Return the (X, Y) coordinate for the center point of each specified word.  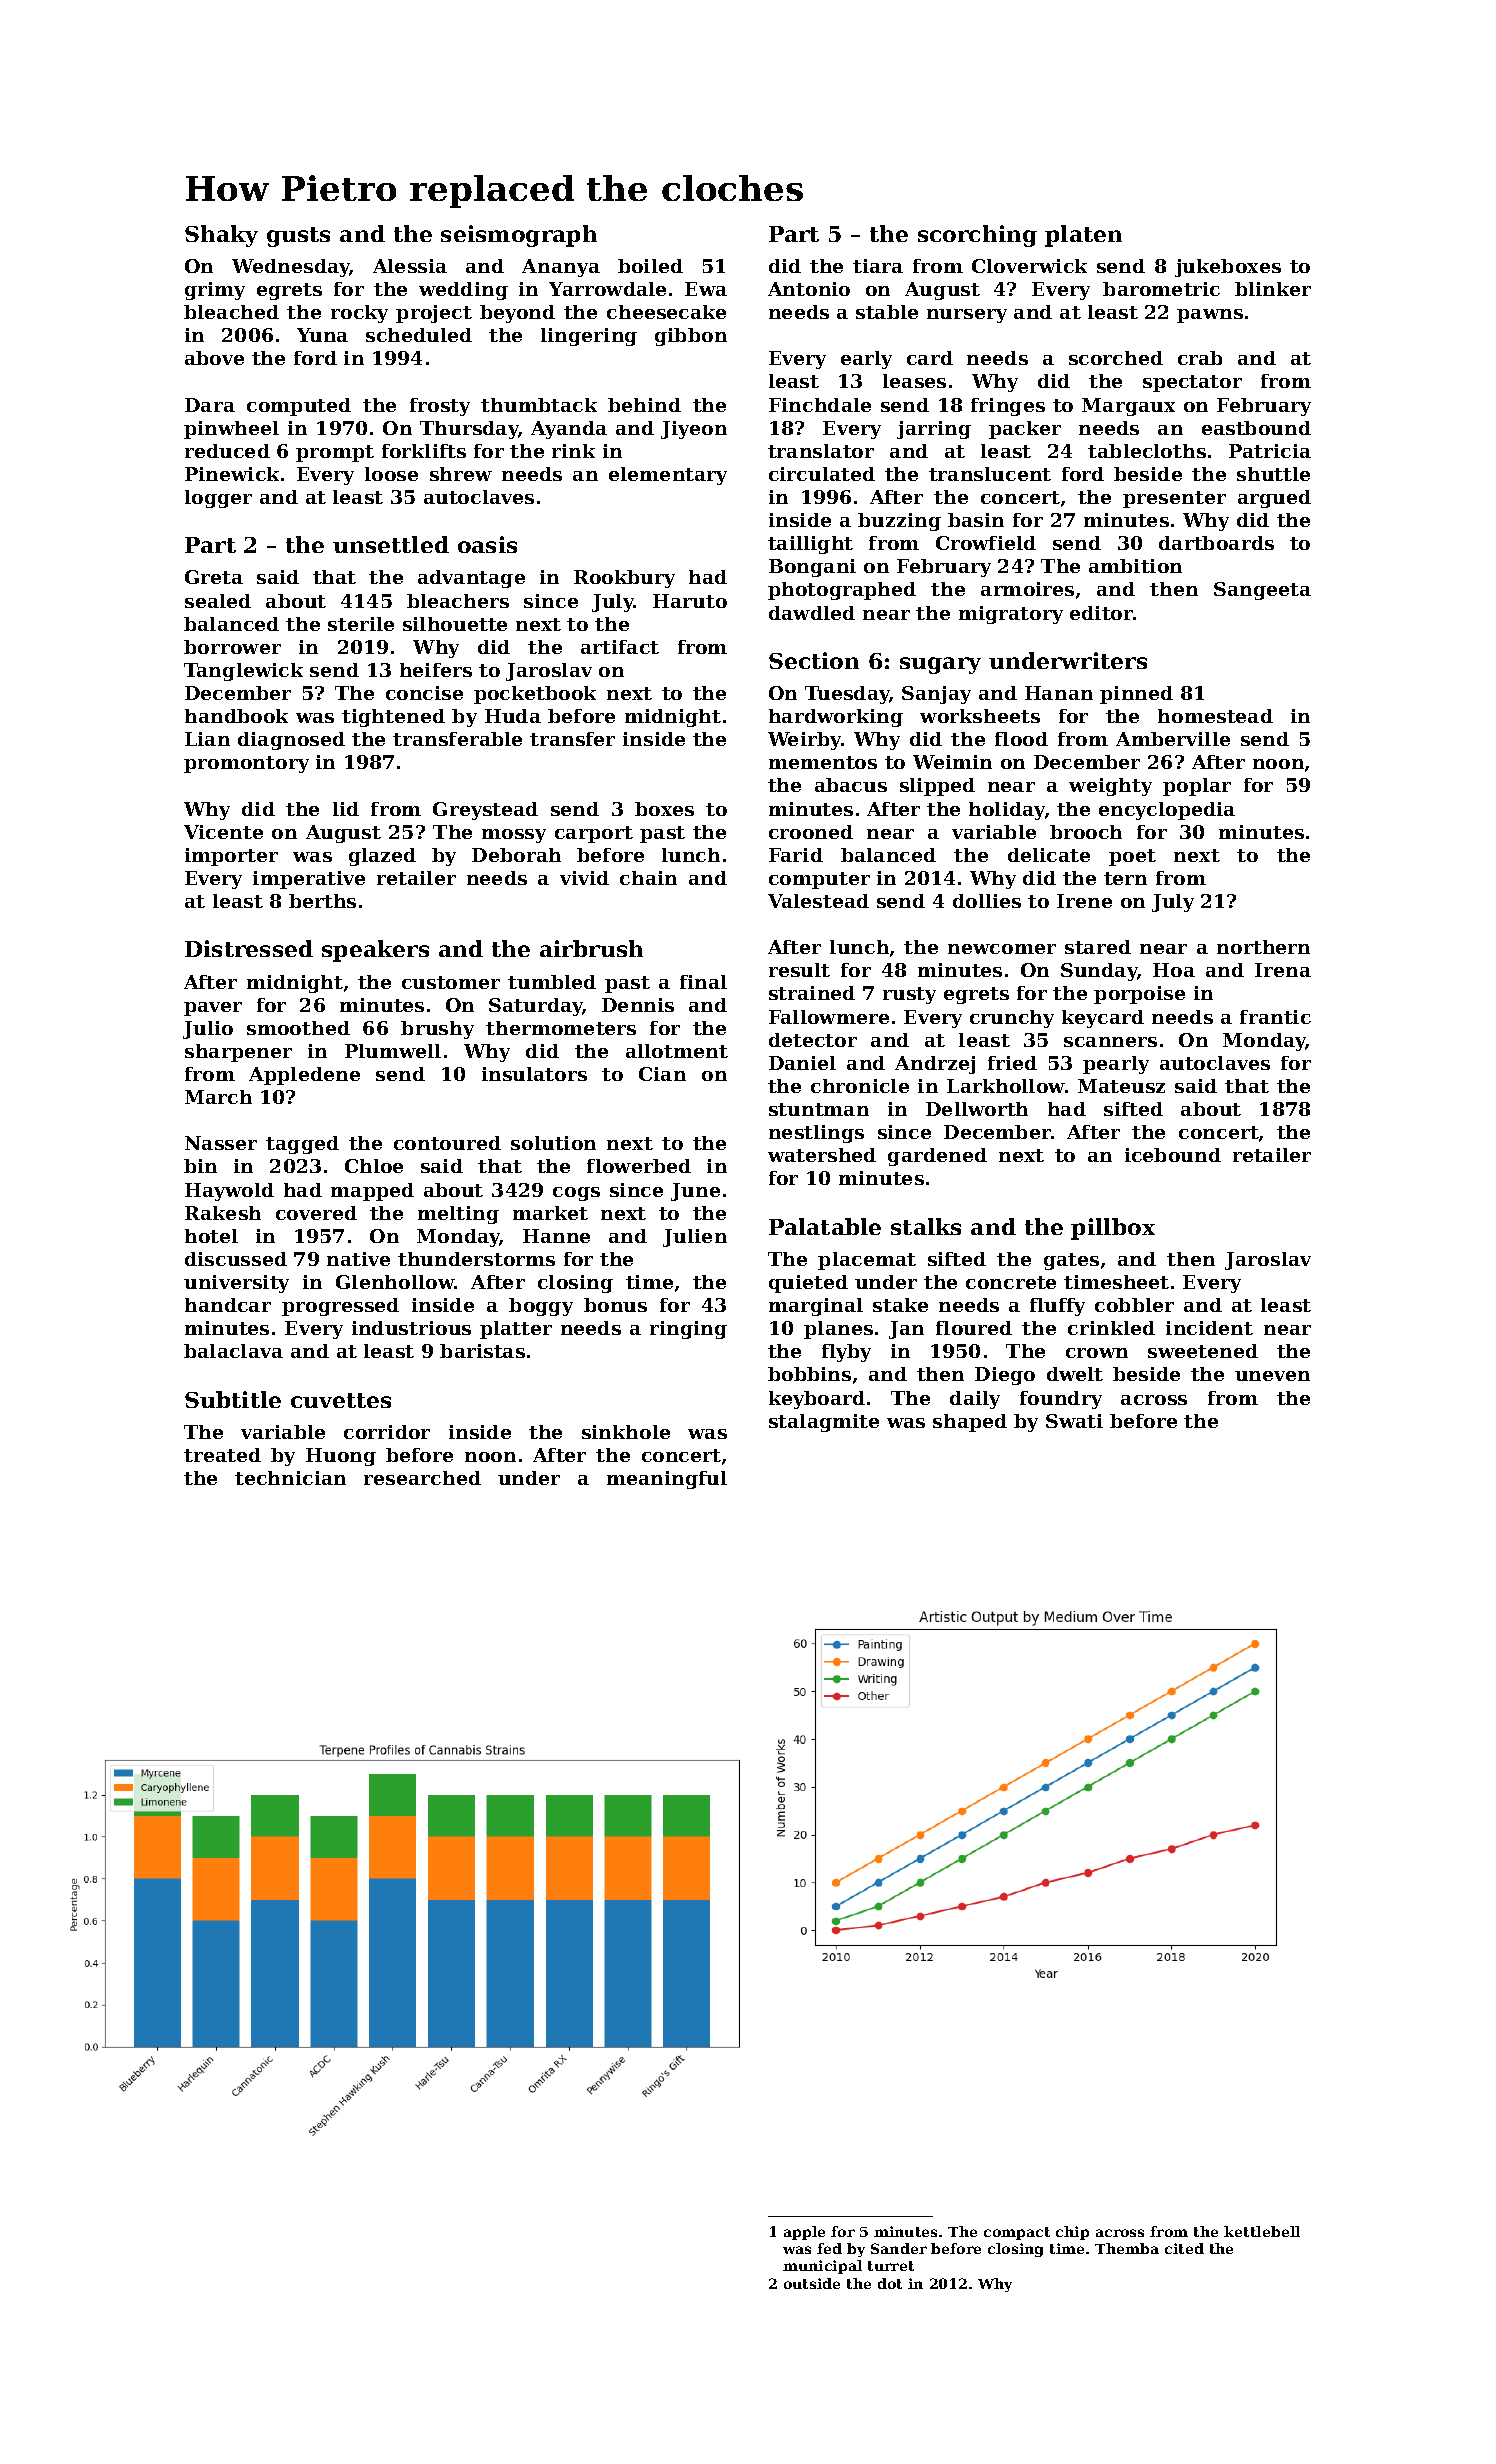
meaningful (667, 1480)
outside (812, 2283)
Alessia (410, 266)
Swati (1074, 1421)
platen (1083, 236)
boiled (650, 266)
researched (422, 1478)
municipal (822, 2267)
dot (890, 2283)
